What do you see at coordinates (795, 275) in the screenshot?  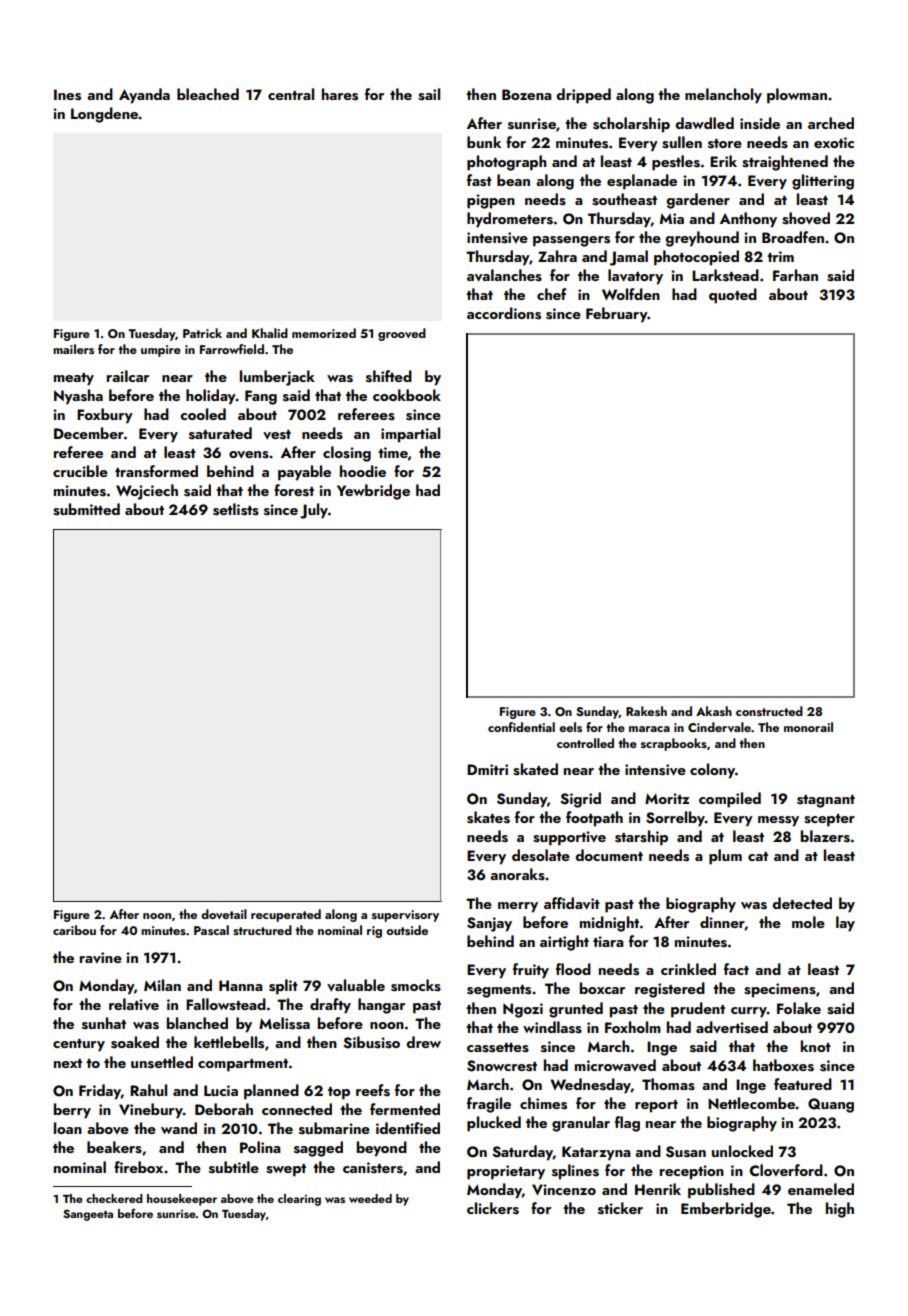 I see `Farhan` at bounding box center [795, 275].
